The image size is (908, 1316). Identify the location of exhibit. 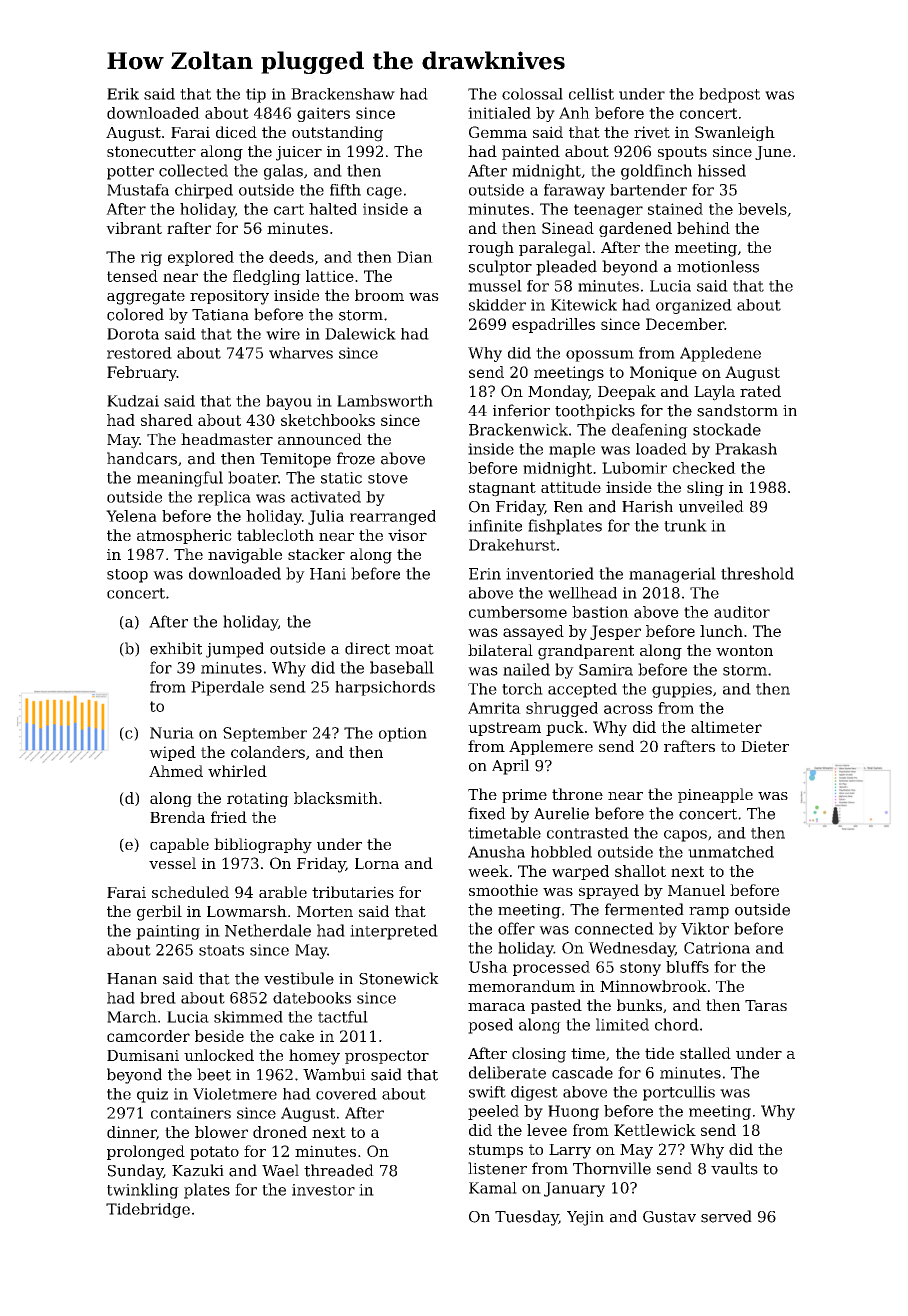
(176, 648).
